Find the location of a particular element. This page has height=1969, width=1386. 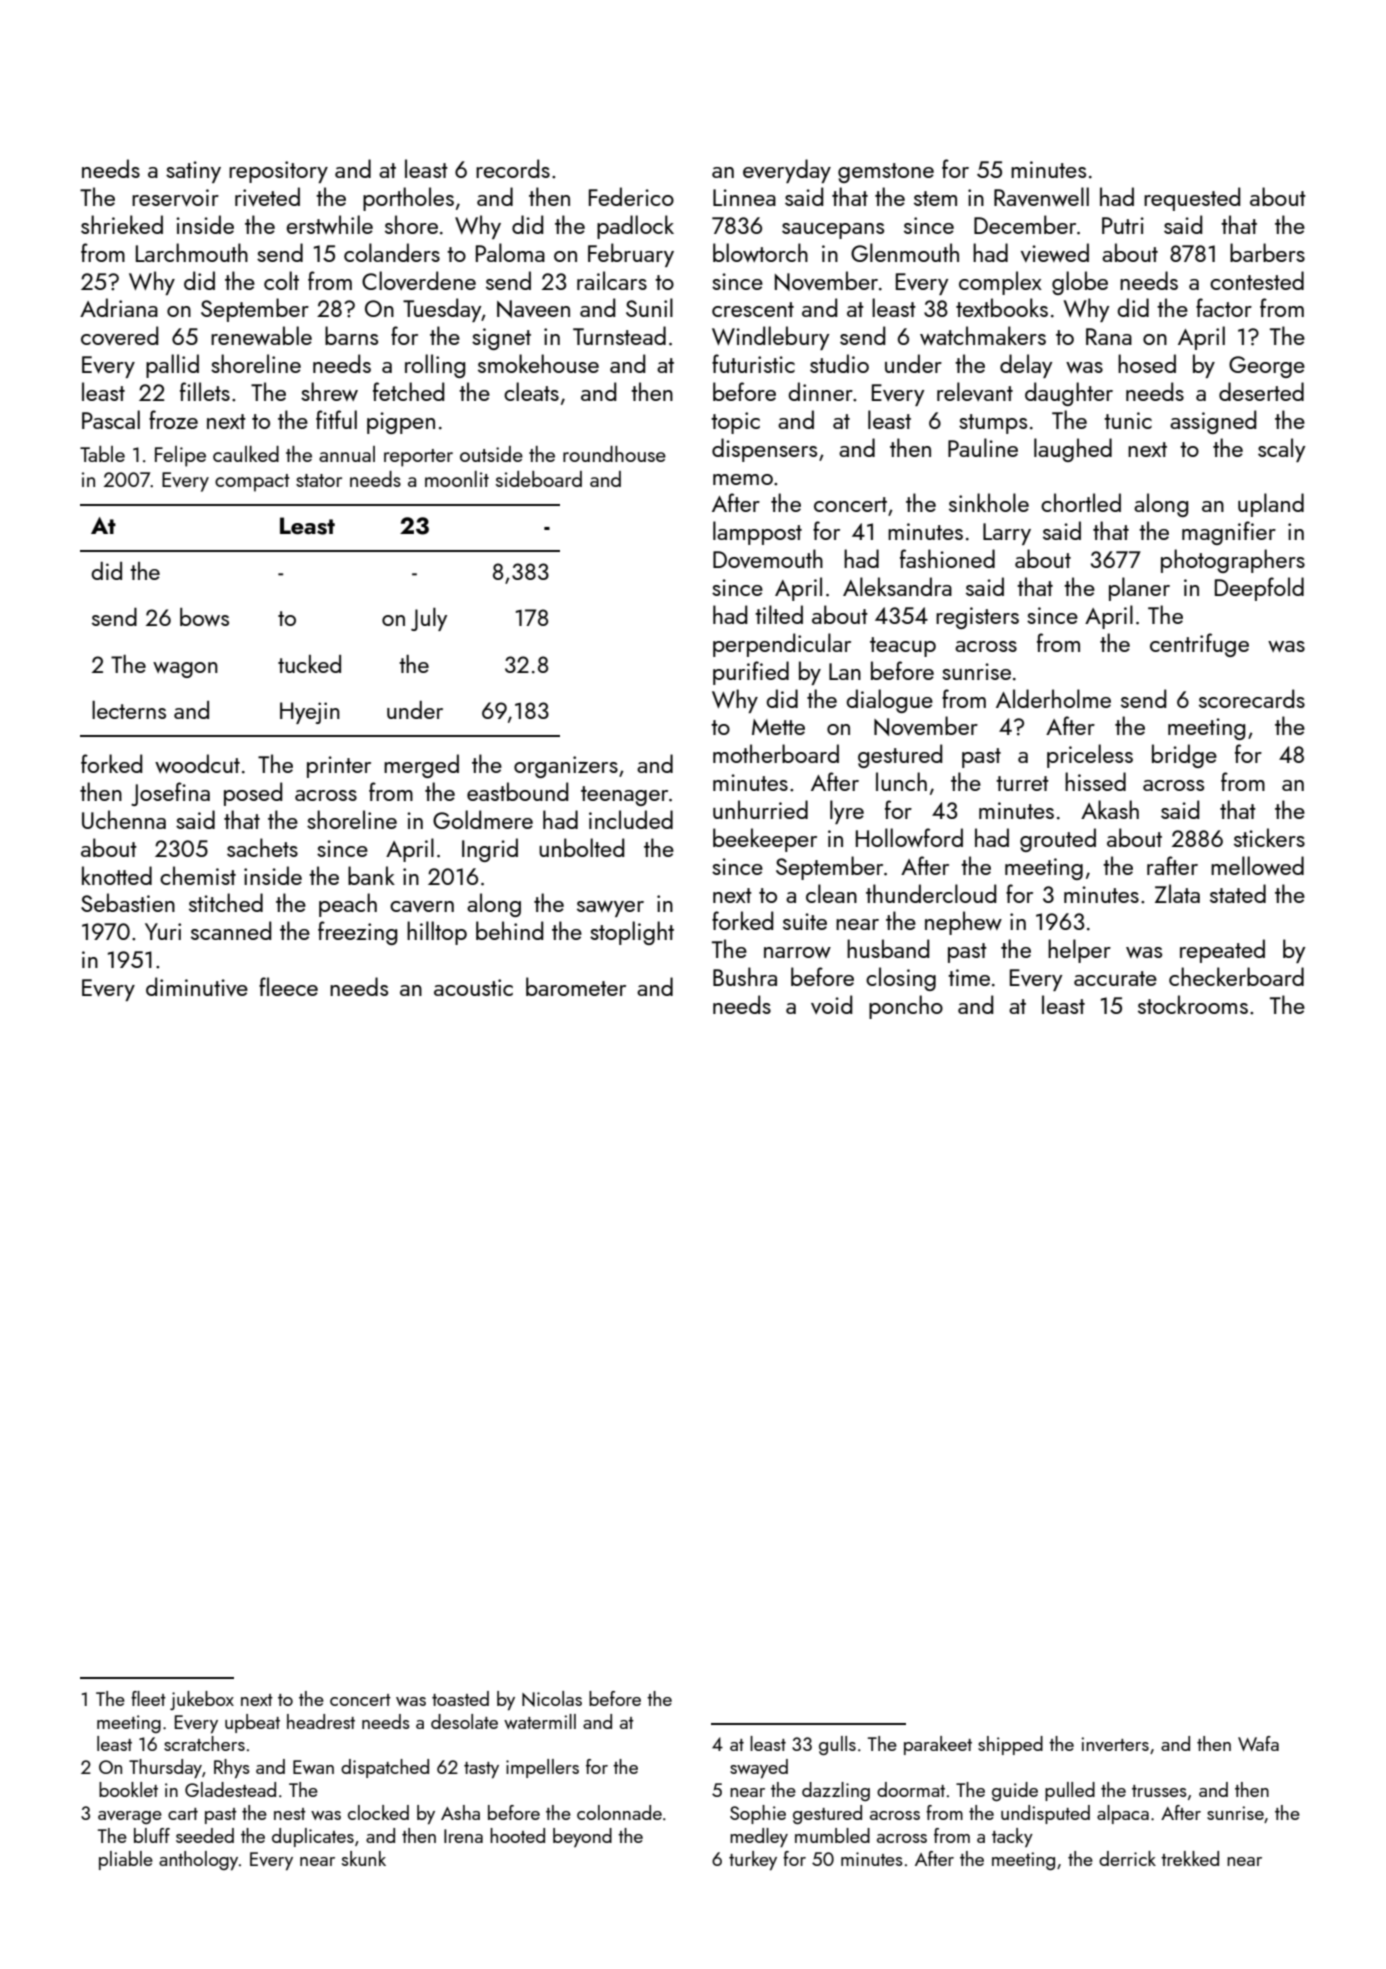

repository is located at coordinates (278, 172).
